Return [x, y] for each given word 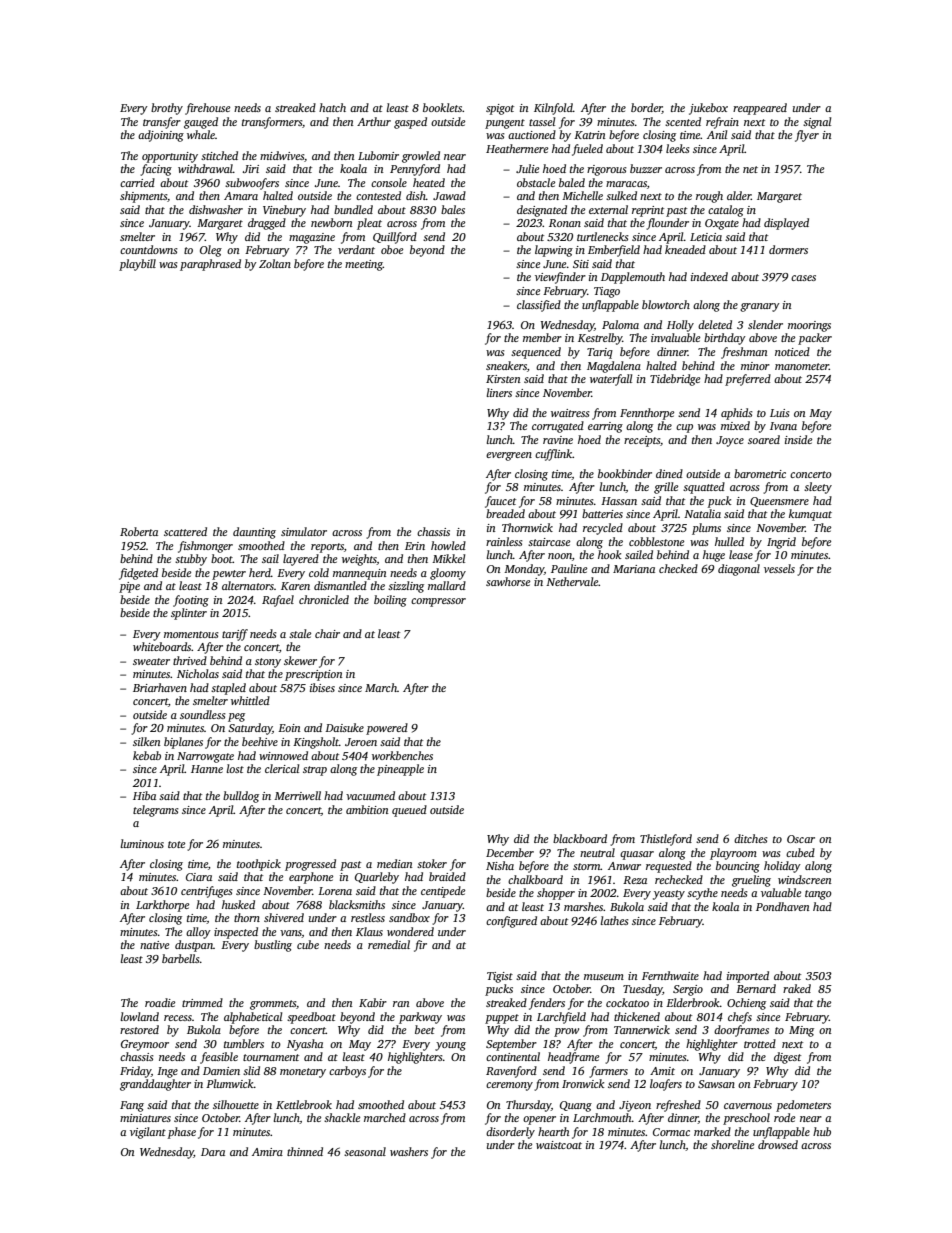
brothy [167, 109]
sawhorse [508, 581]
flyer [807, 136]
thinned [305, 1151]
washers [409, 1151]
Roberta [139, 531]
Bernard [756, 988]
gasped [410, 123]
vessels [779, 568]
